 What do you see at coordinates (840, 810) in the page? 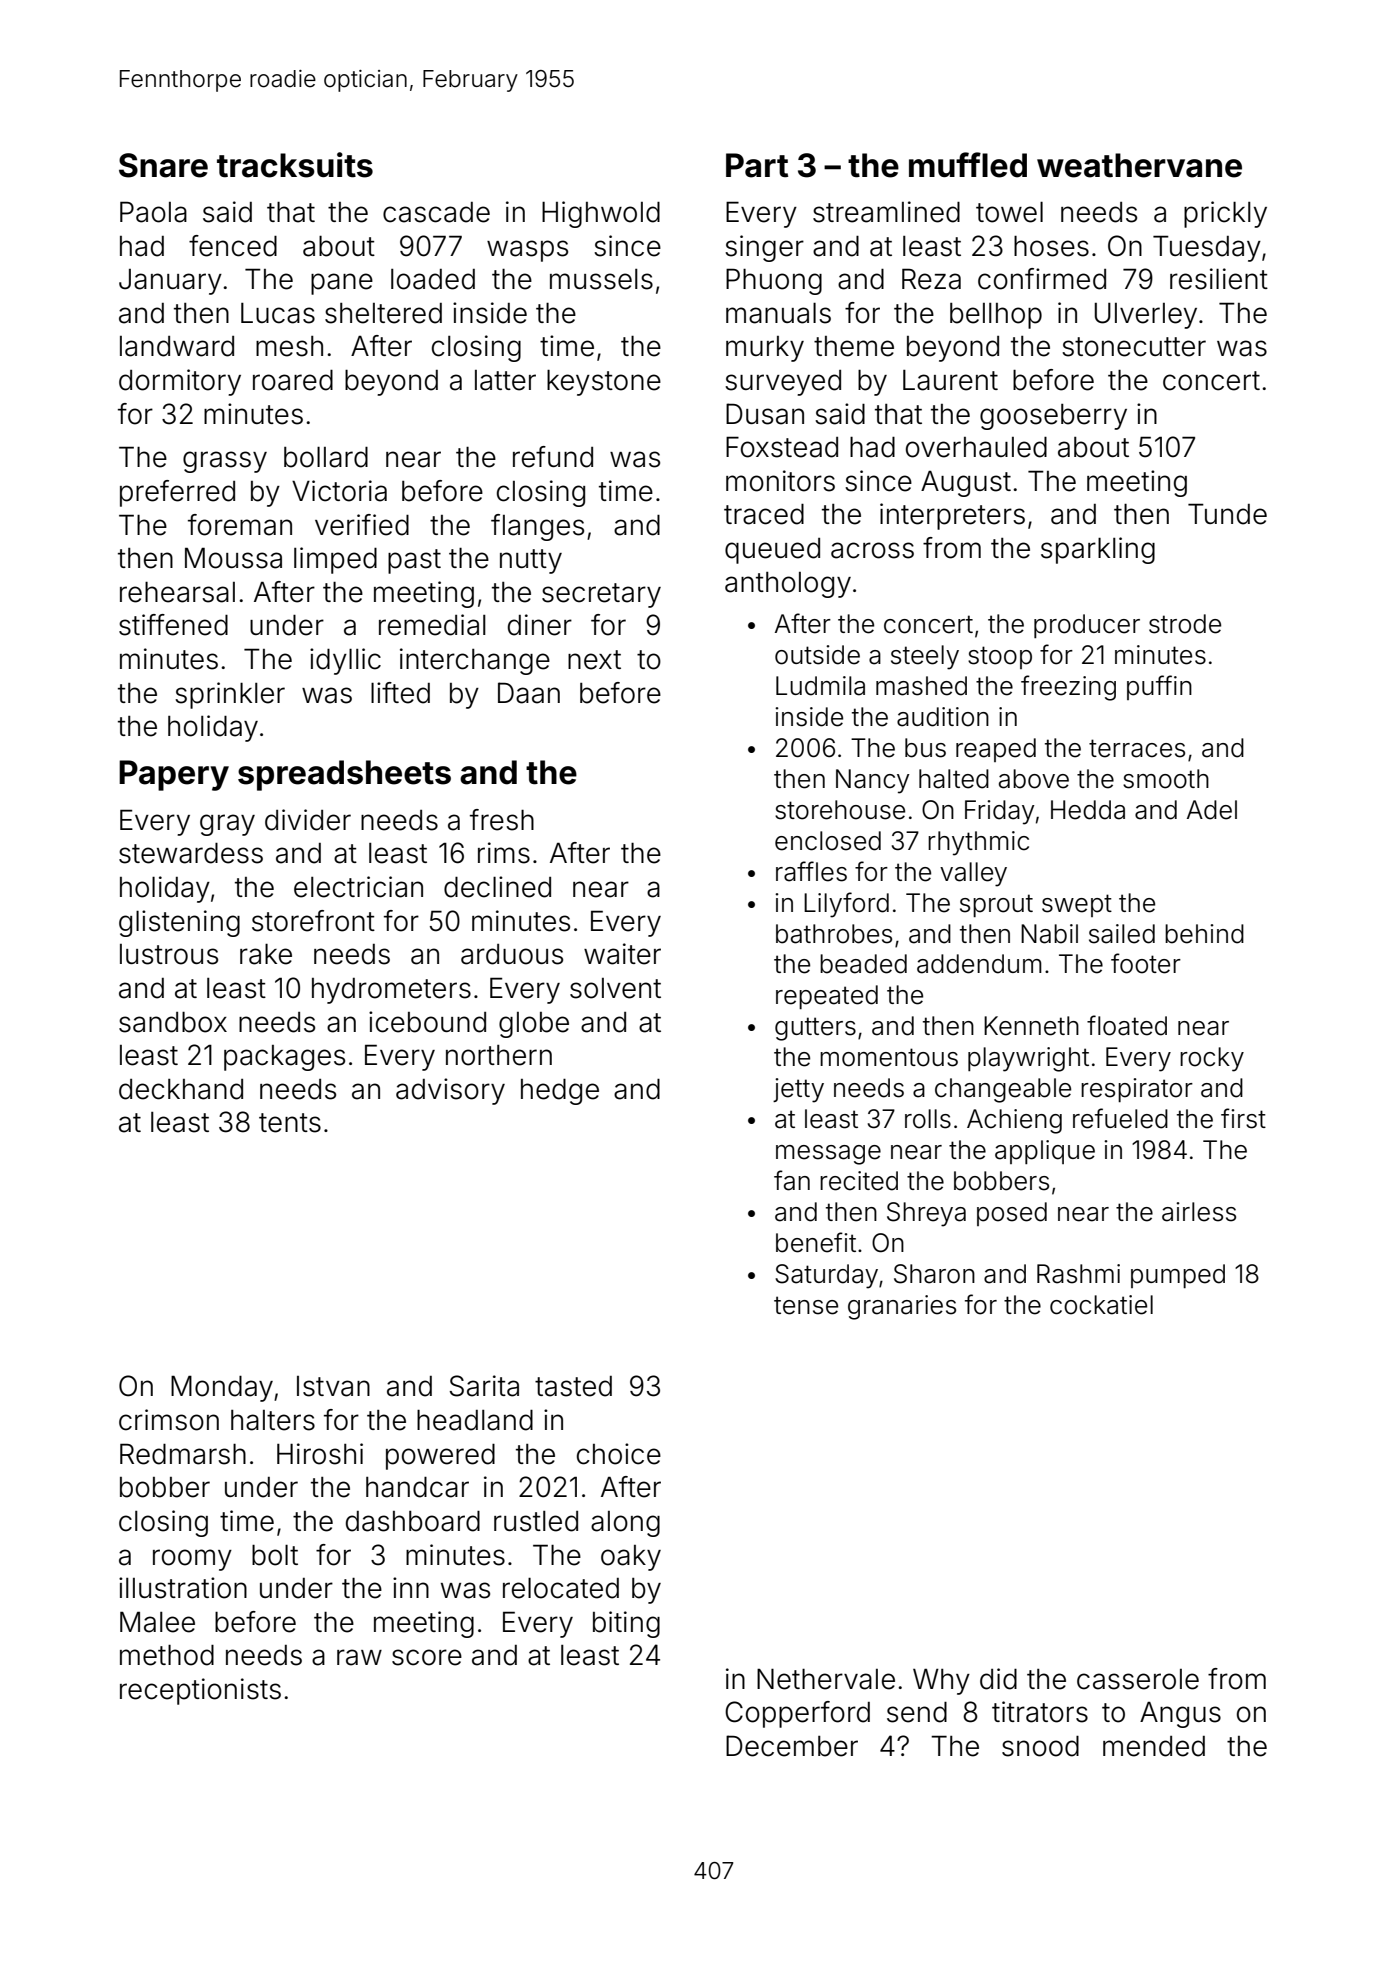
I see `storehouse` at bounding box center [840, 810].
